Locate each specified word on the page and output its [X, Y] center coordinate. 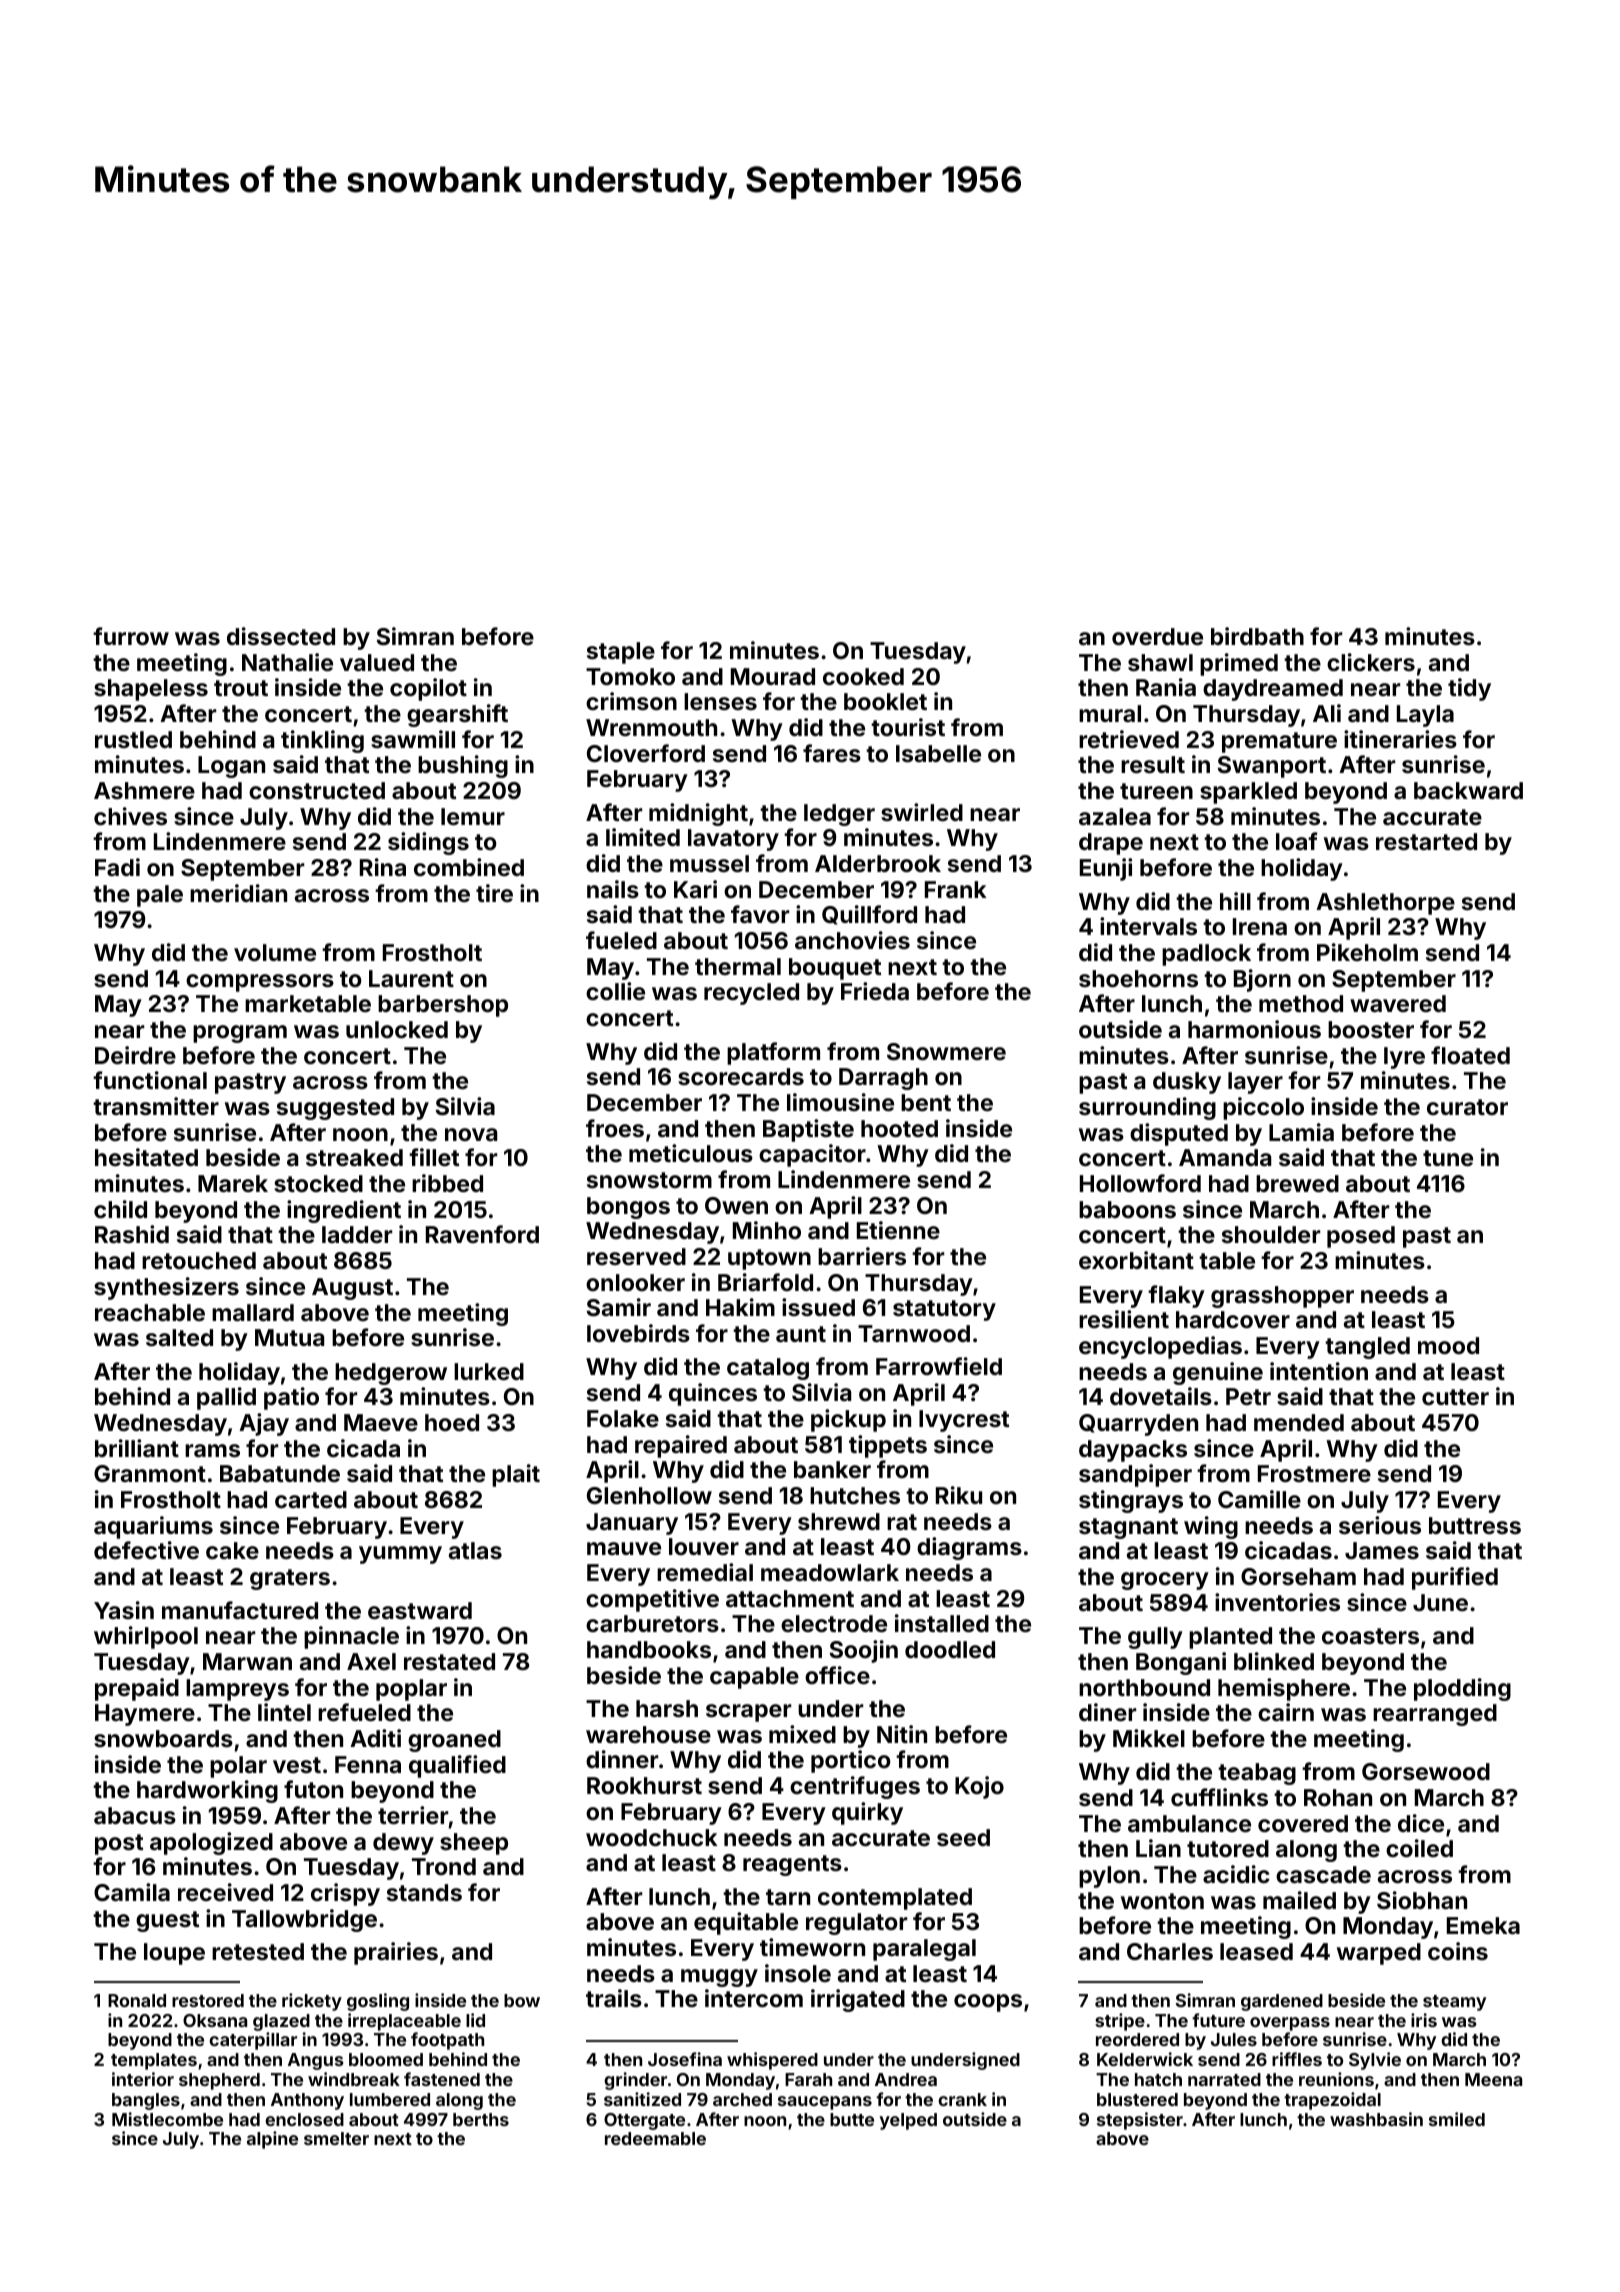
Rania [1166, 687]
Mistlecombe [167, 2119]
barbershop [443, 1006]
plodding [1462, 1689]
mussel [709, 863]
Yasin [124, 1610]
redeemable [655, 2138]
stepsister [1140, 2121]
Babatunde [280, 1473]
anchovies [852, 940]
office [837, 1675]
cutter [1455, 1397]
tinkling [322, 741]
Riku [959, 1495]
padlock [1206, 955]
